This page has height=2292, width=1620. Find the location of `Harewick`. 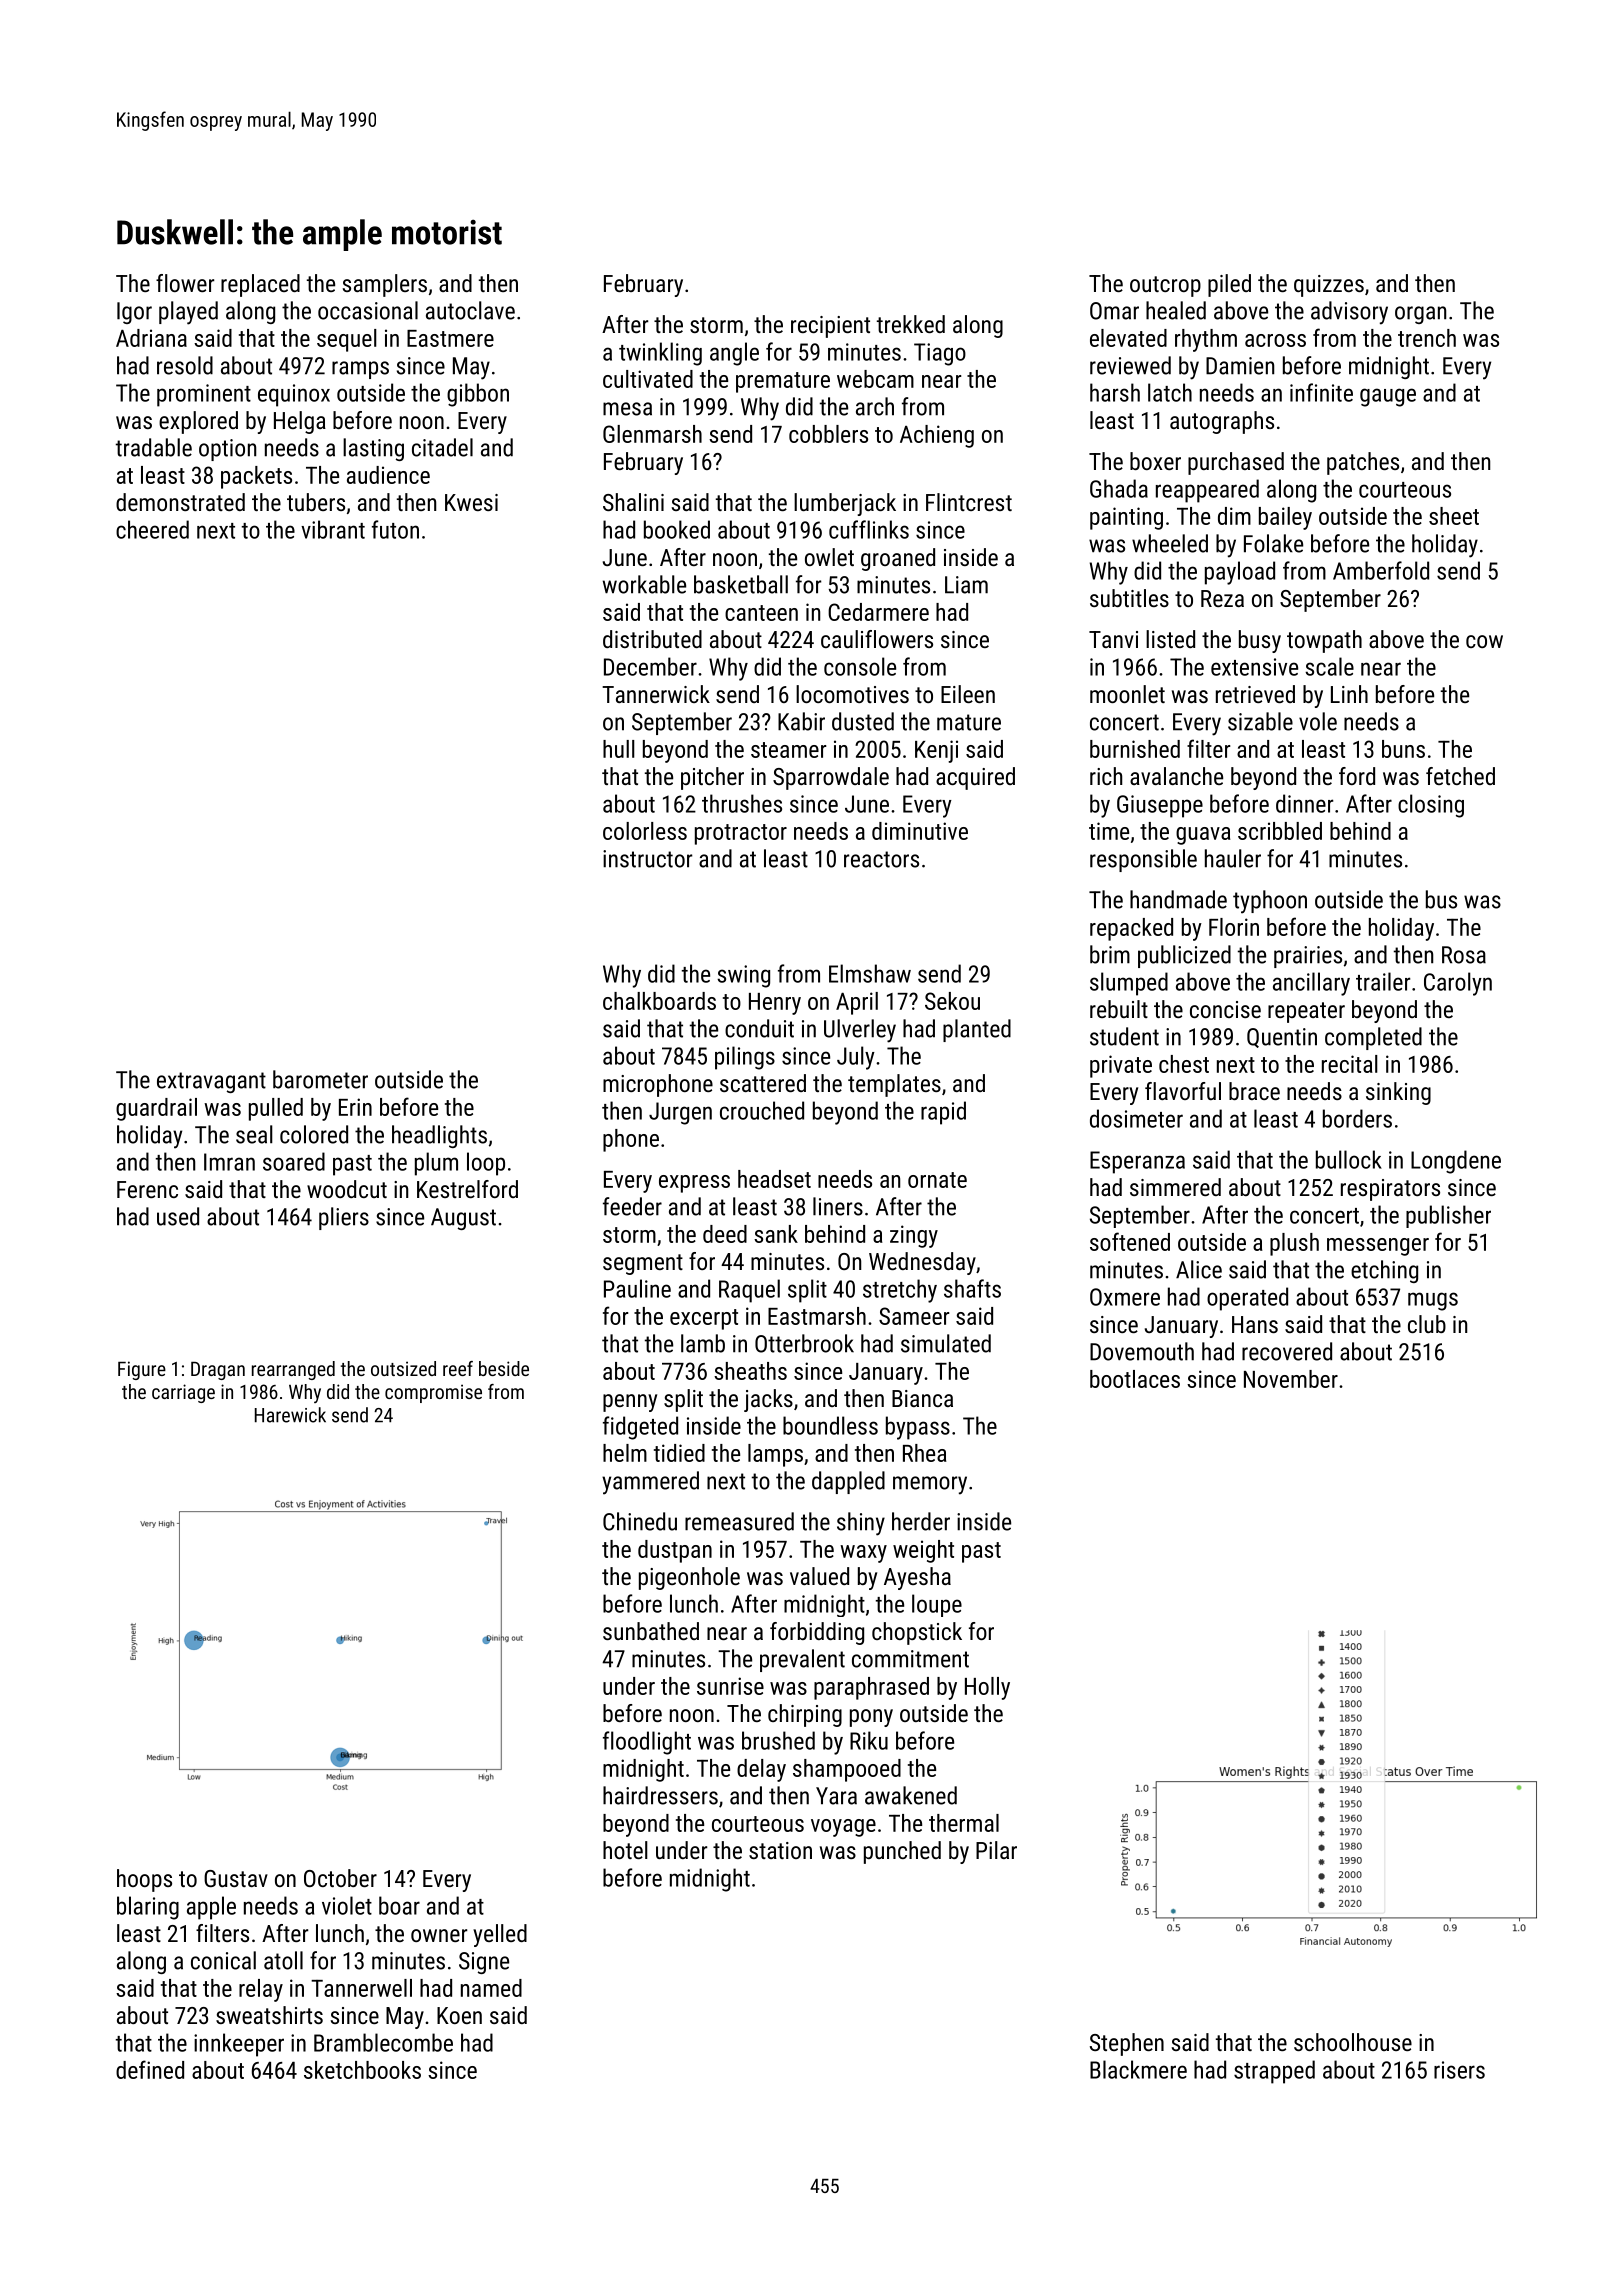

Harewick is located at coordinates (290, 1415).
